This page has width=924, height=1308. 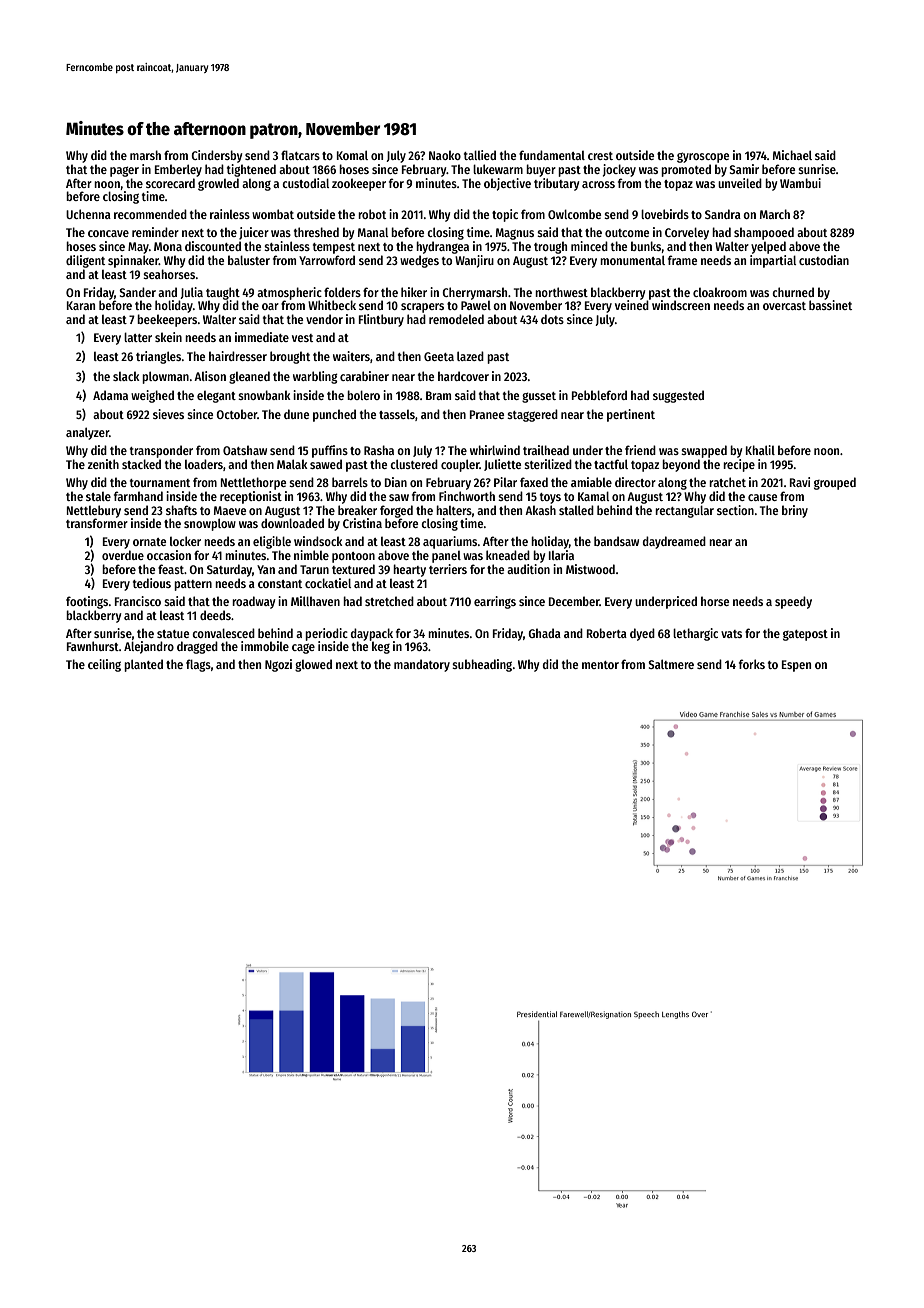 What do you see at coordinates (409, 570) in the page?
I see `hearty` at bounding box center [409, 570].
